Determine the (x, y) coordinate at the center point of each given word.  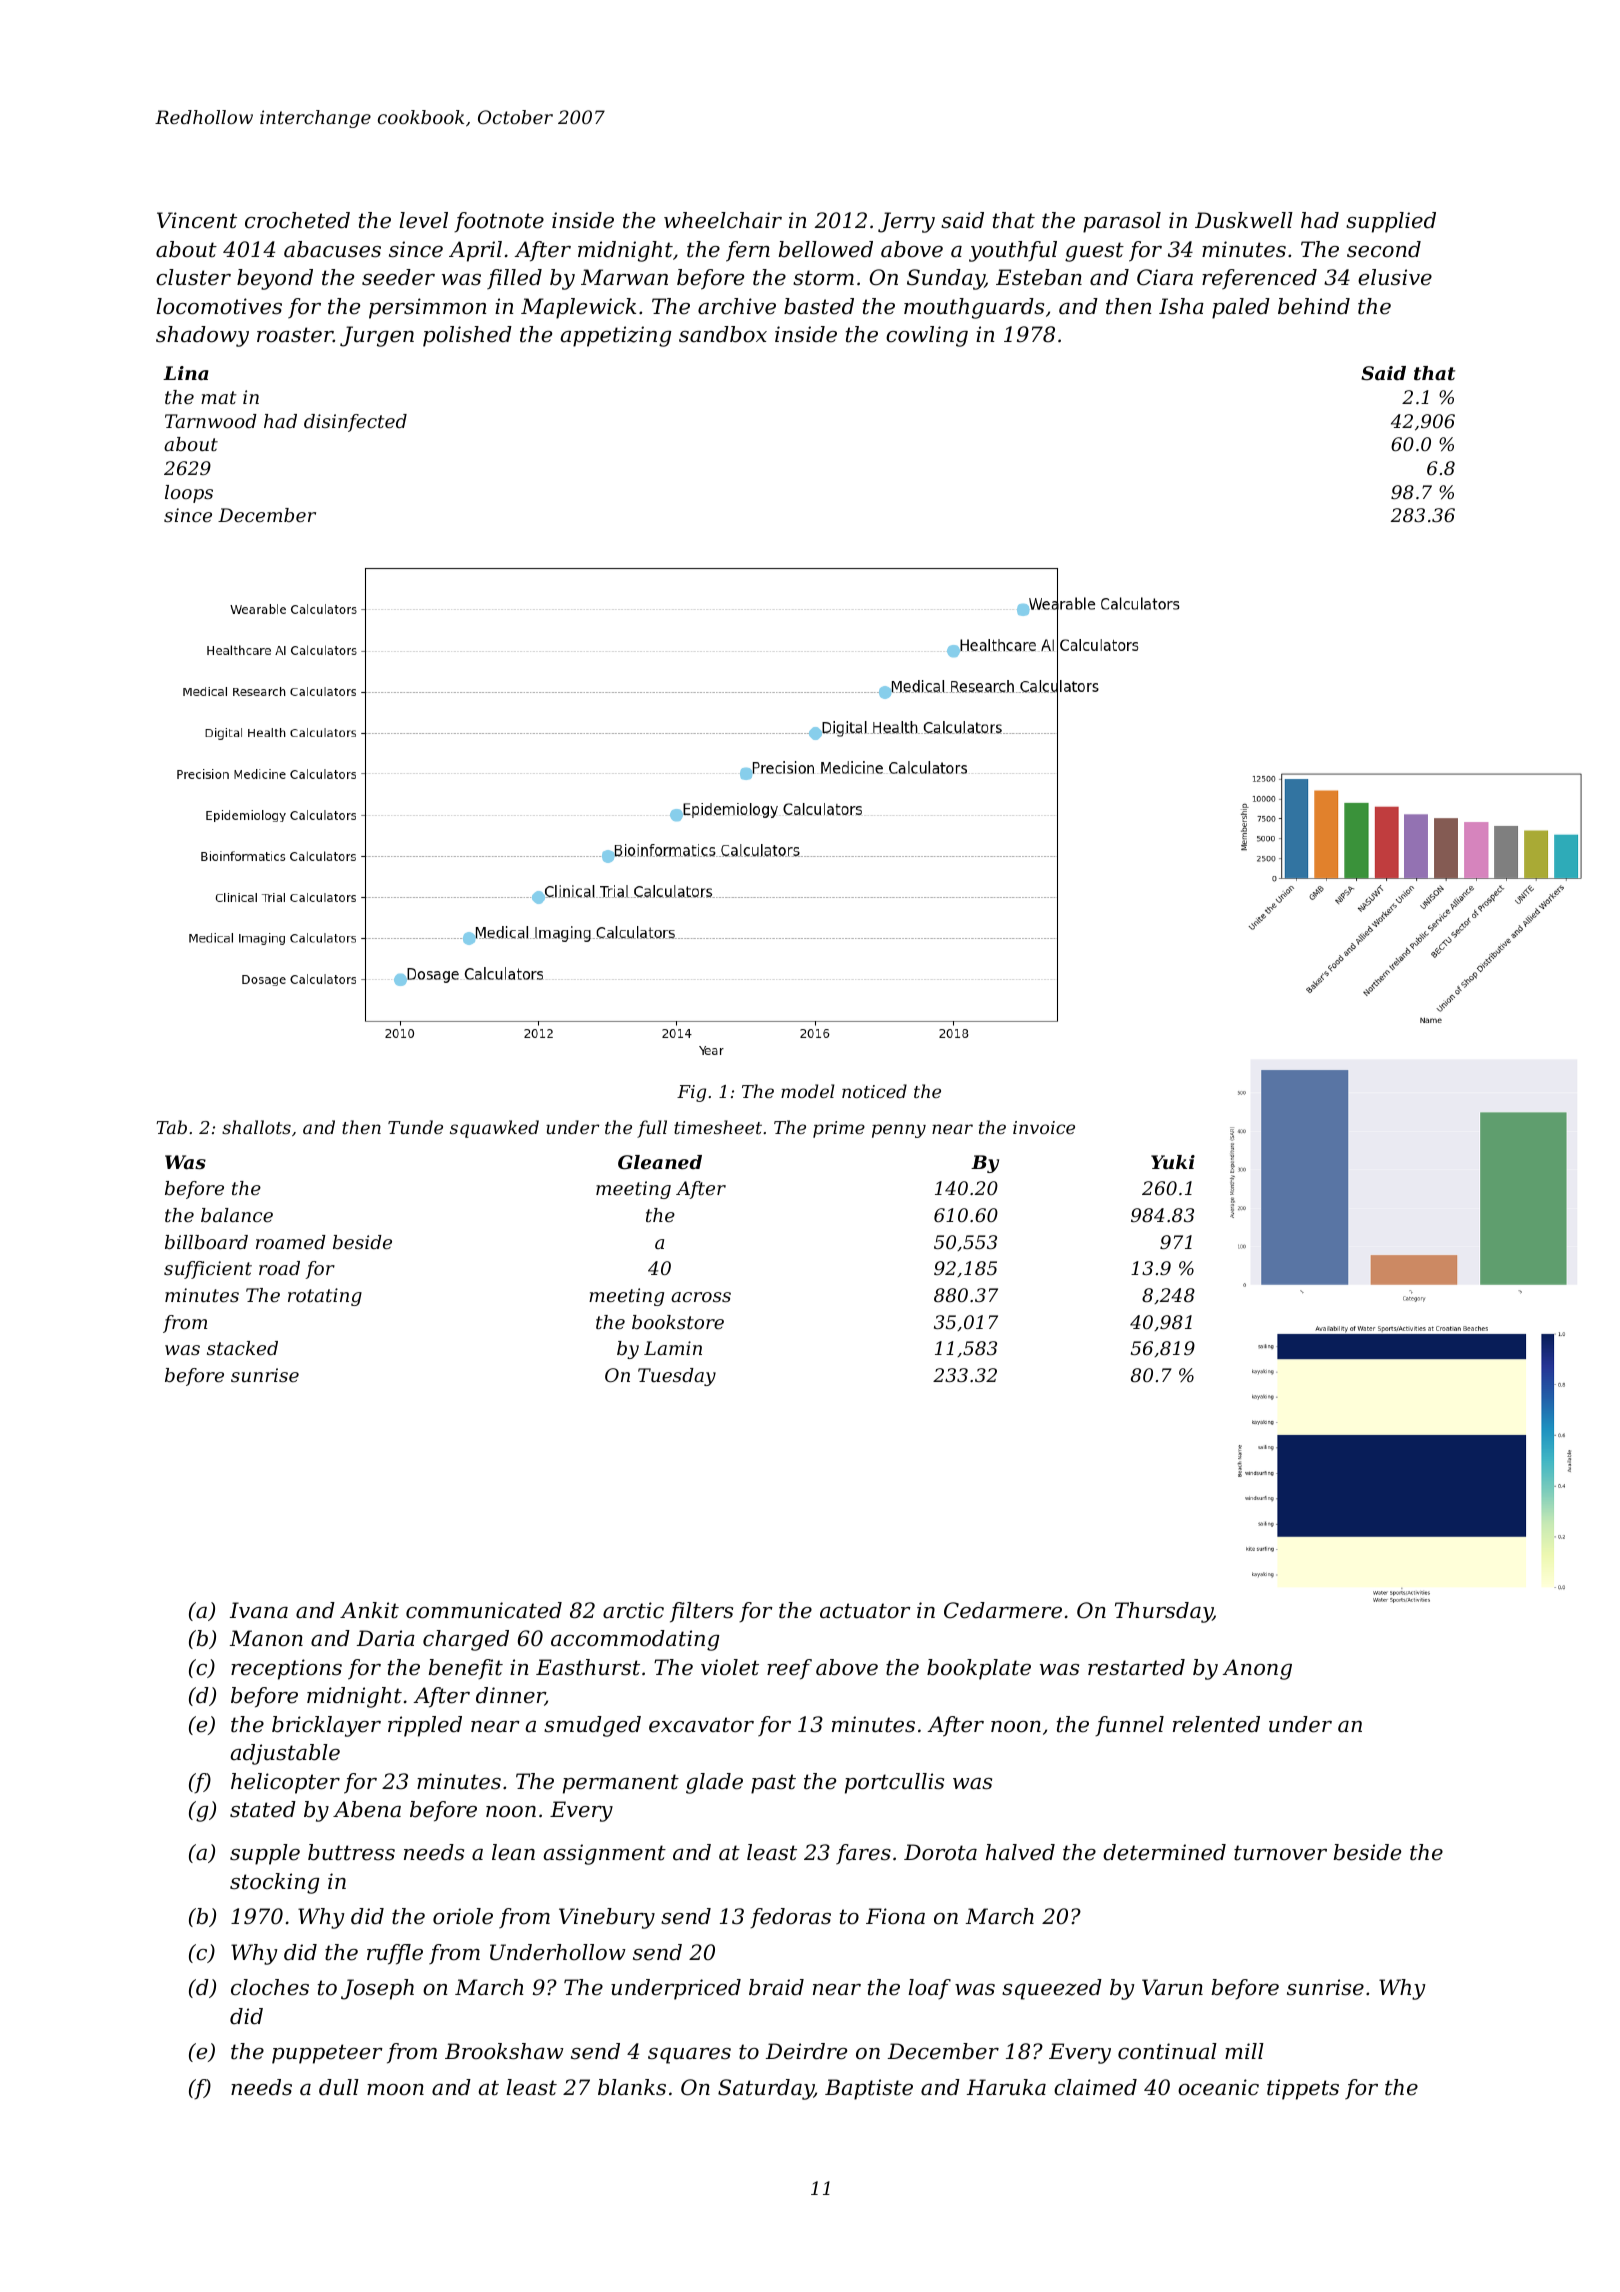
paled (1241, 308)
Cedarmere (1003, 1610)
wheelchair (723, 220)
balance (237, 1215)
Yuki (1173, 1162)
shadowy (202, 336)
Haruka (1006, 2087)
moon (395, 2090)
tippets (1303, 2089)
